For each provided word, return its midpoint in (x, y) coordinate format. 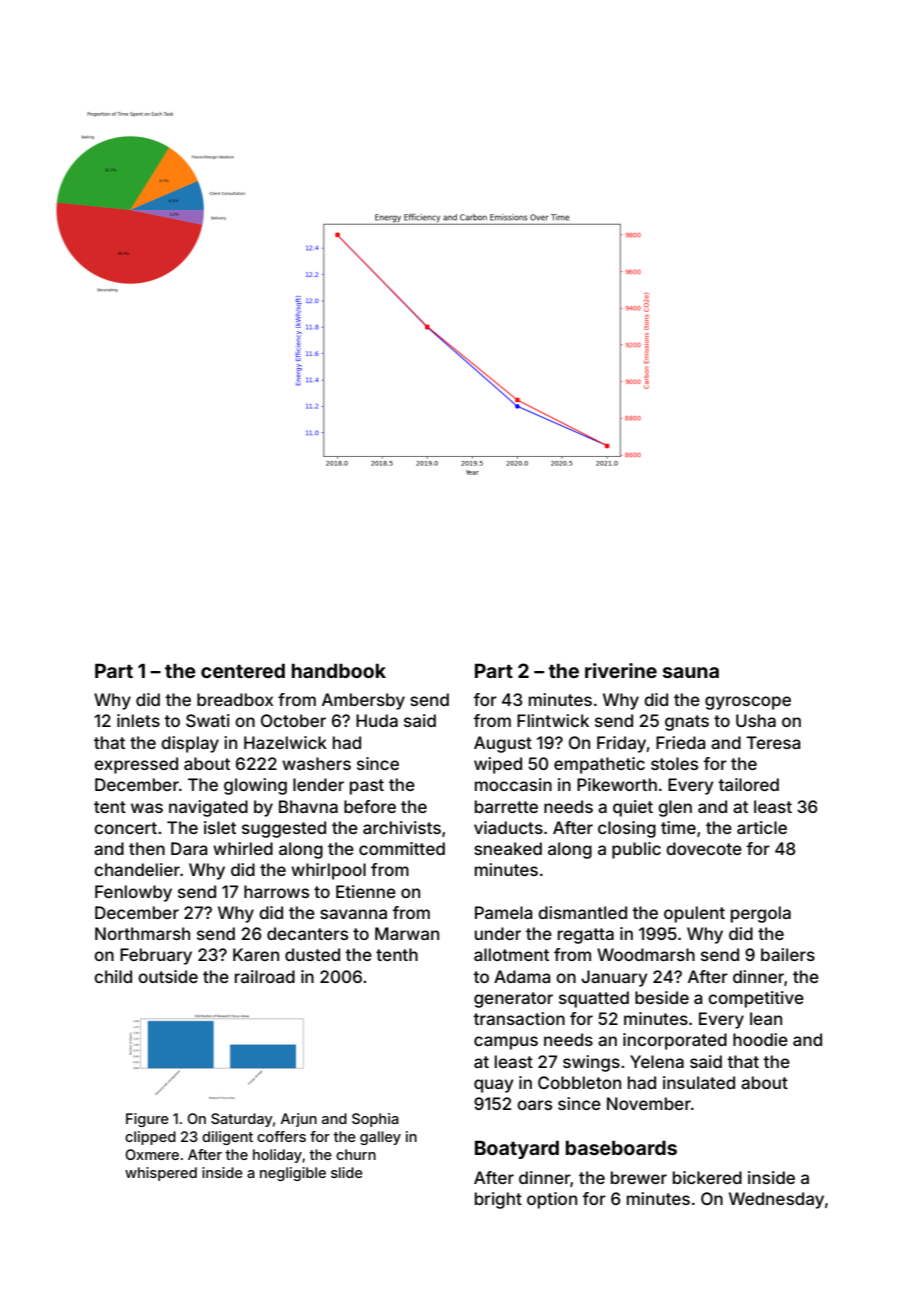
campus (506, 1043)
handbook (339, 670)
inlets (138, 720)
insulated (699, 1082)
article (762, 827)
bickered (707, 1177)
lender (318, 784)
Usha (756, 720)
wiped (498, 765)
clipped (150, 1138)
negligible (293, 1174)
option (552, 1200)
